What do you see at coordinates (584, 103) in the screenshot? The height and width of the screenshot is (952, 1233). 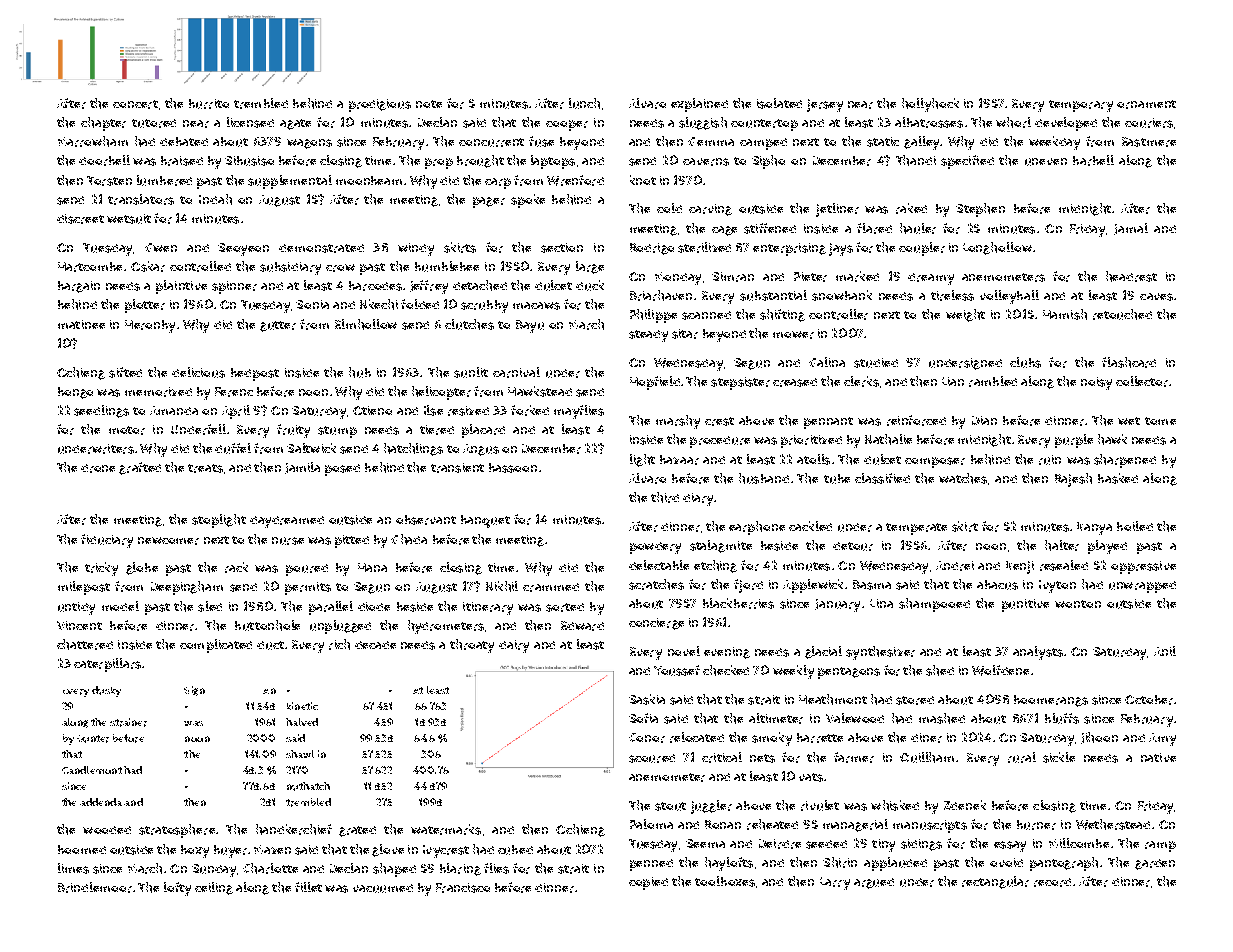 I see `lunch` at bounding box center [584, 103].
